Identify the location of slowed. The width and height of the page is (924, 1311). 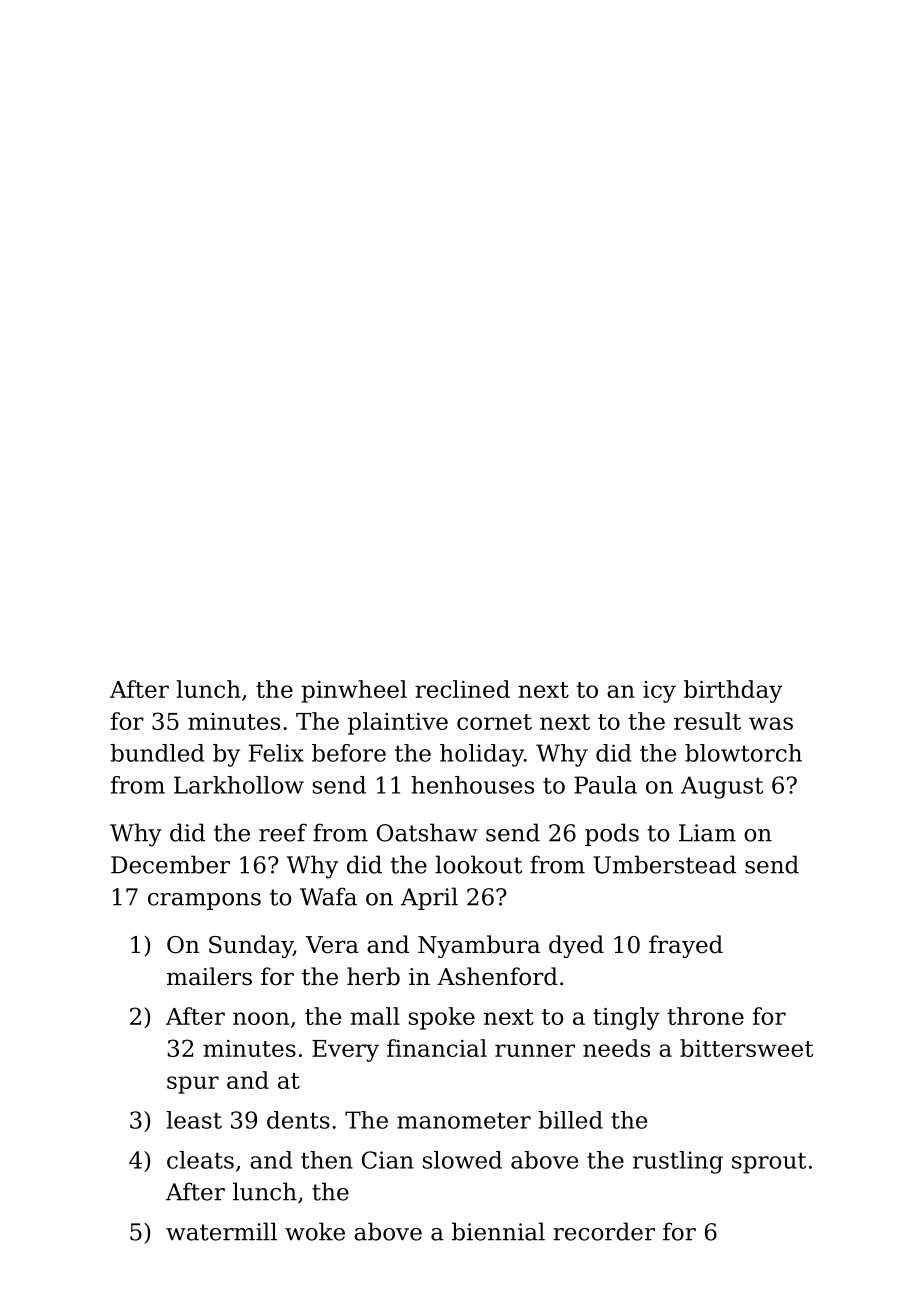
(462, 1160).
